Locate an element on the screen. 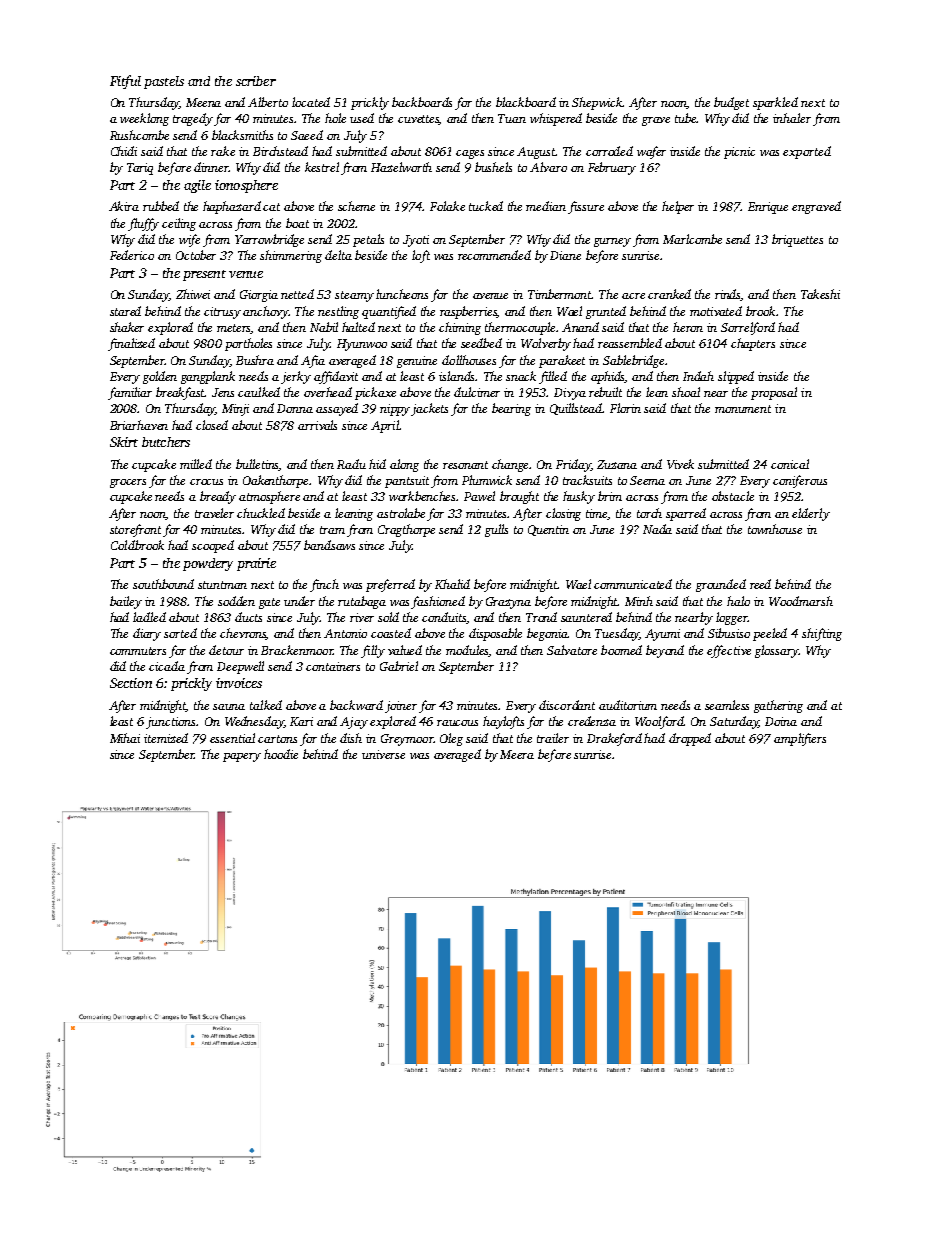  obstacle is located at coordinates (733, 496).
